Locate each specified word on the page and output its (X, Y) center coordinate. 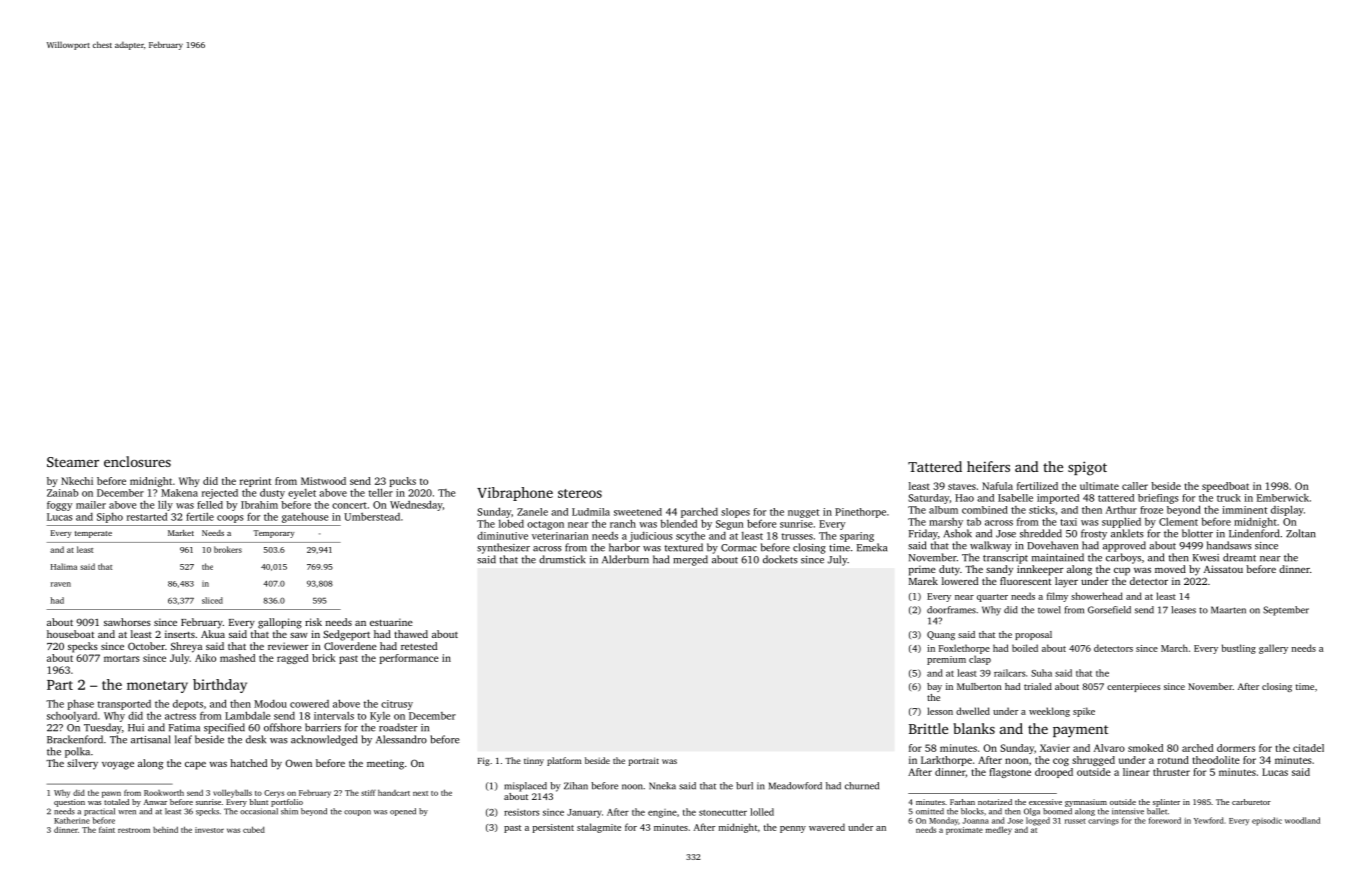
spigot (1087, 468)
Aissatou (1223, 569)
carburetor (1251, 802)
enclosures (137, 461)
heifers (988, 466)
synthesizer (503, 548)
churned (862, 786)
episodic (1267, 821)
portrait (644, 761)
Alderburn (625, 559)
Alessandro (401, 739)
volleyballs (232, 793)
